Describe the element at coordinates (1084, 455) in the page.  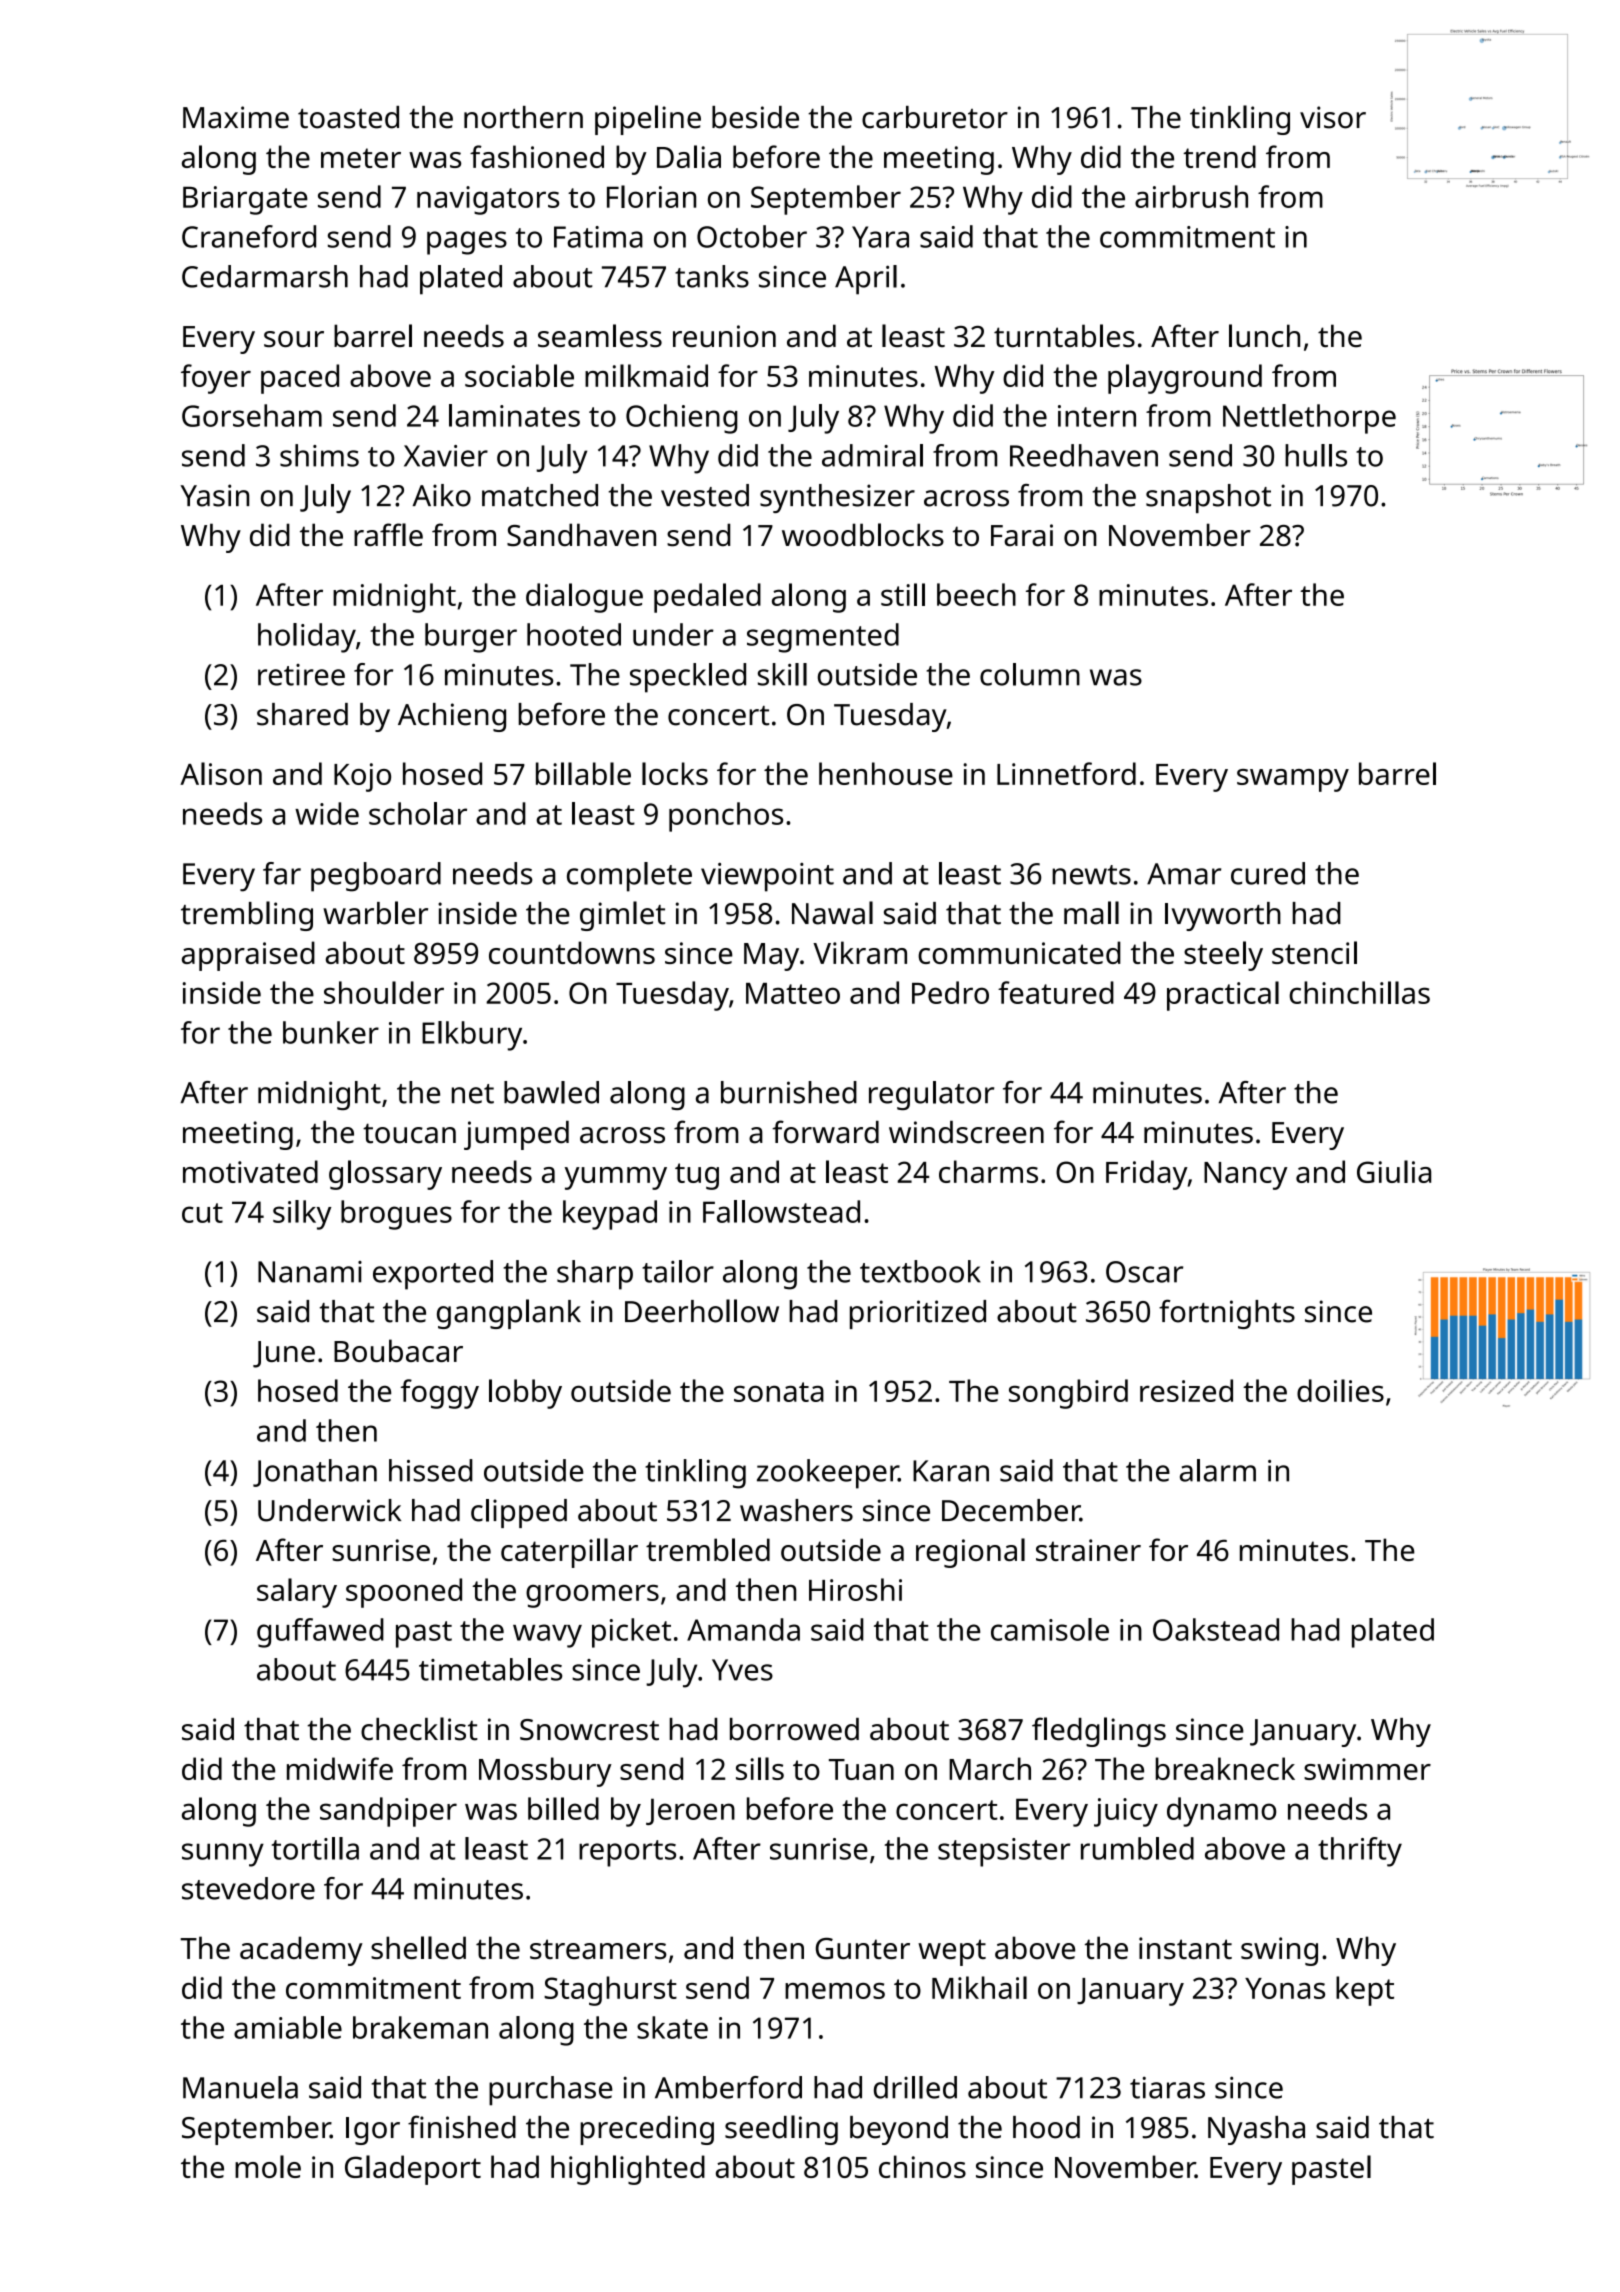
I see `Reedhaven` at that location.
